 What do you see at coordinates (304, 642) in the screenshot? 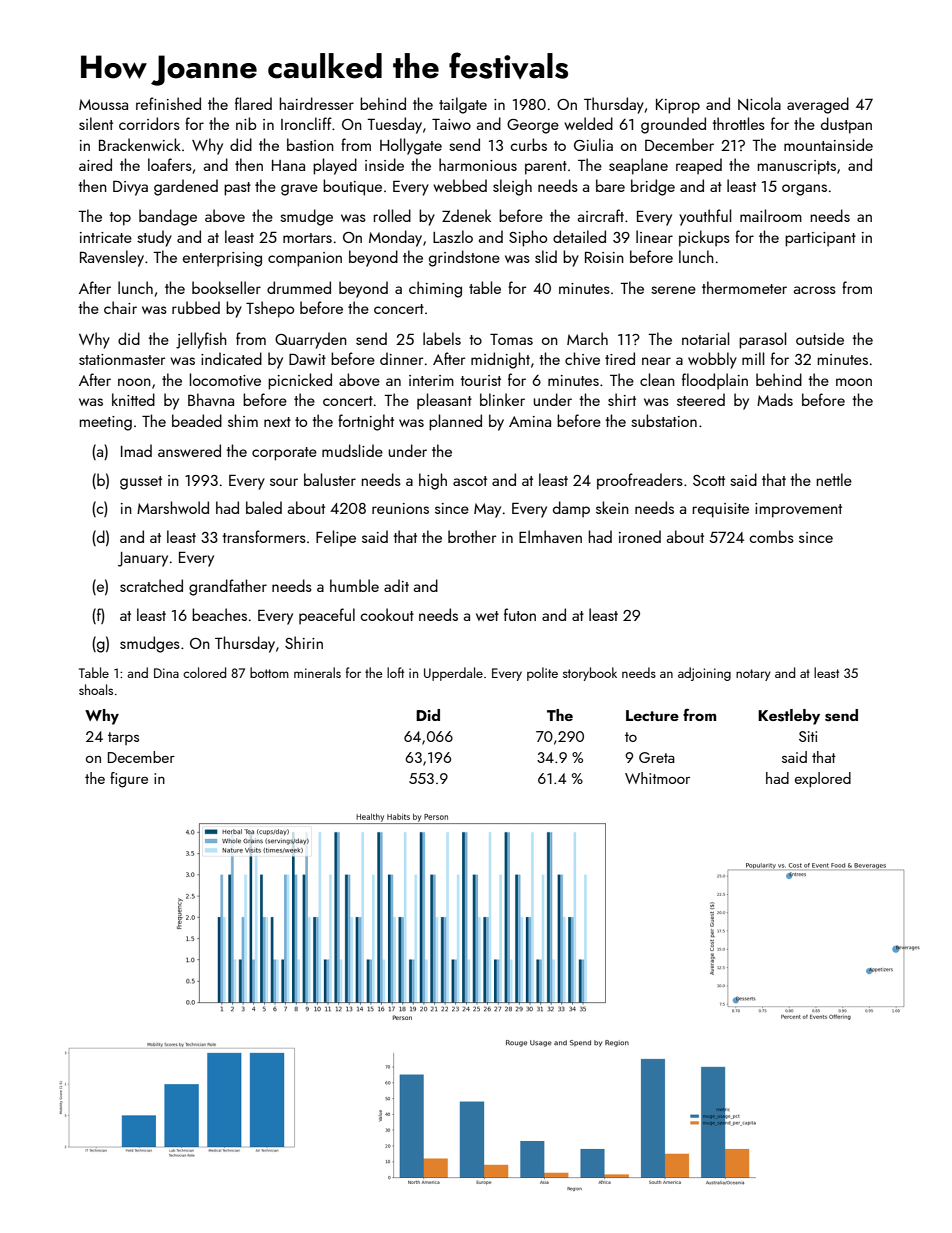
I see `Shirin` at bounding box center [304, 642].
